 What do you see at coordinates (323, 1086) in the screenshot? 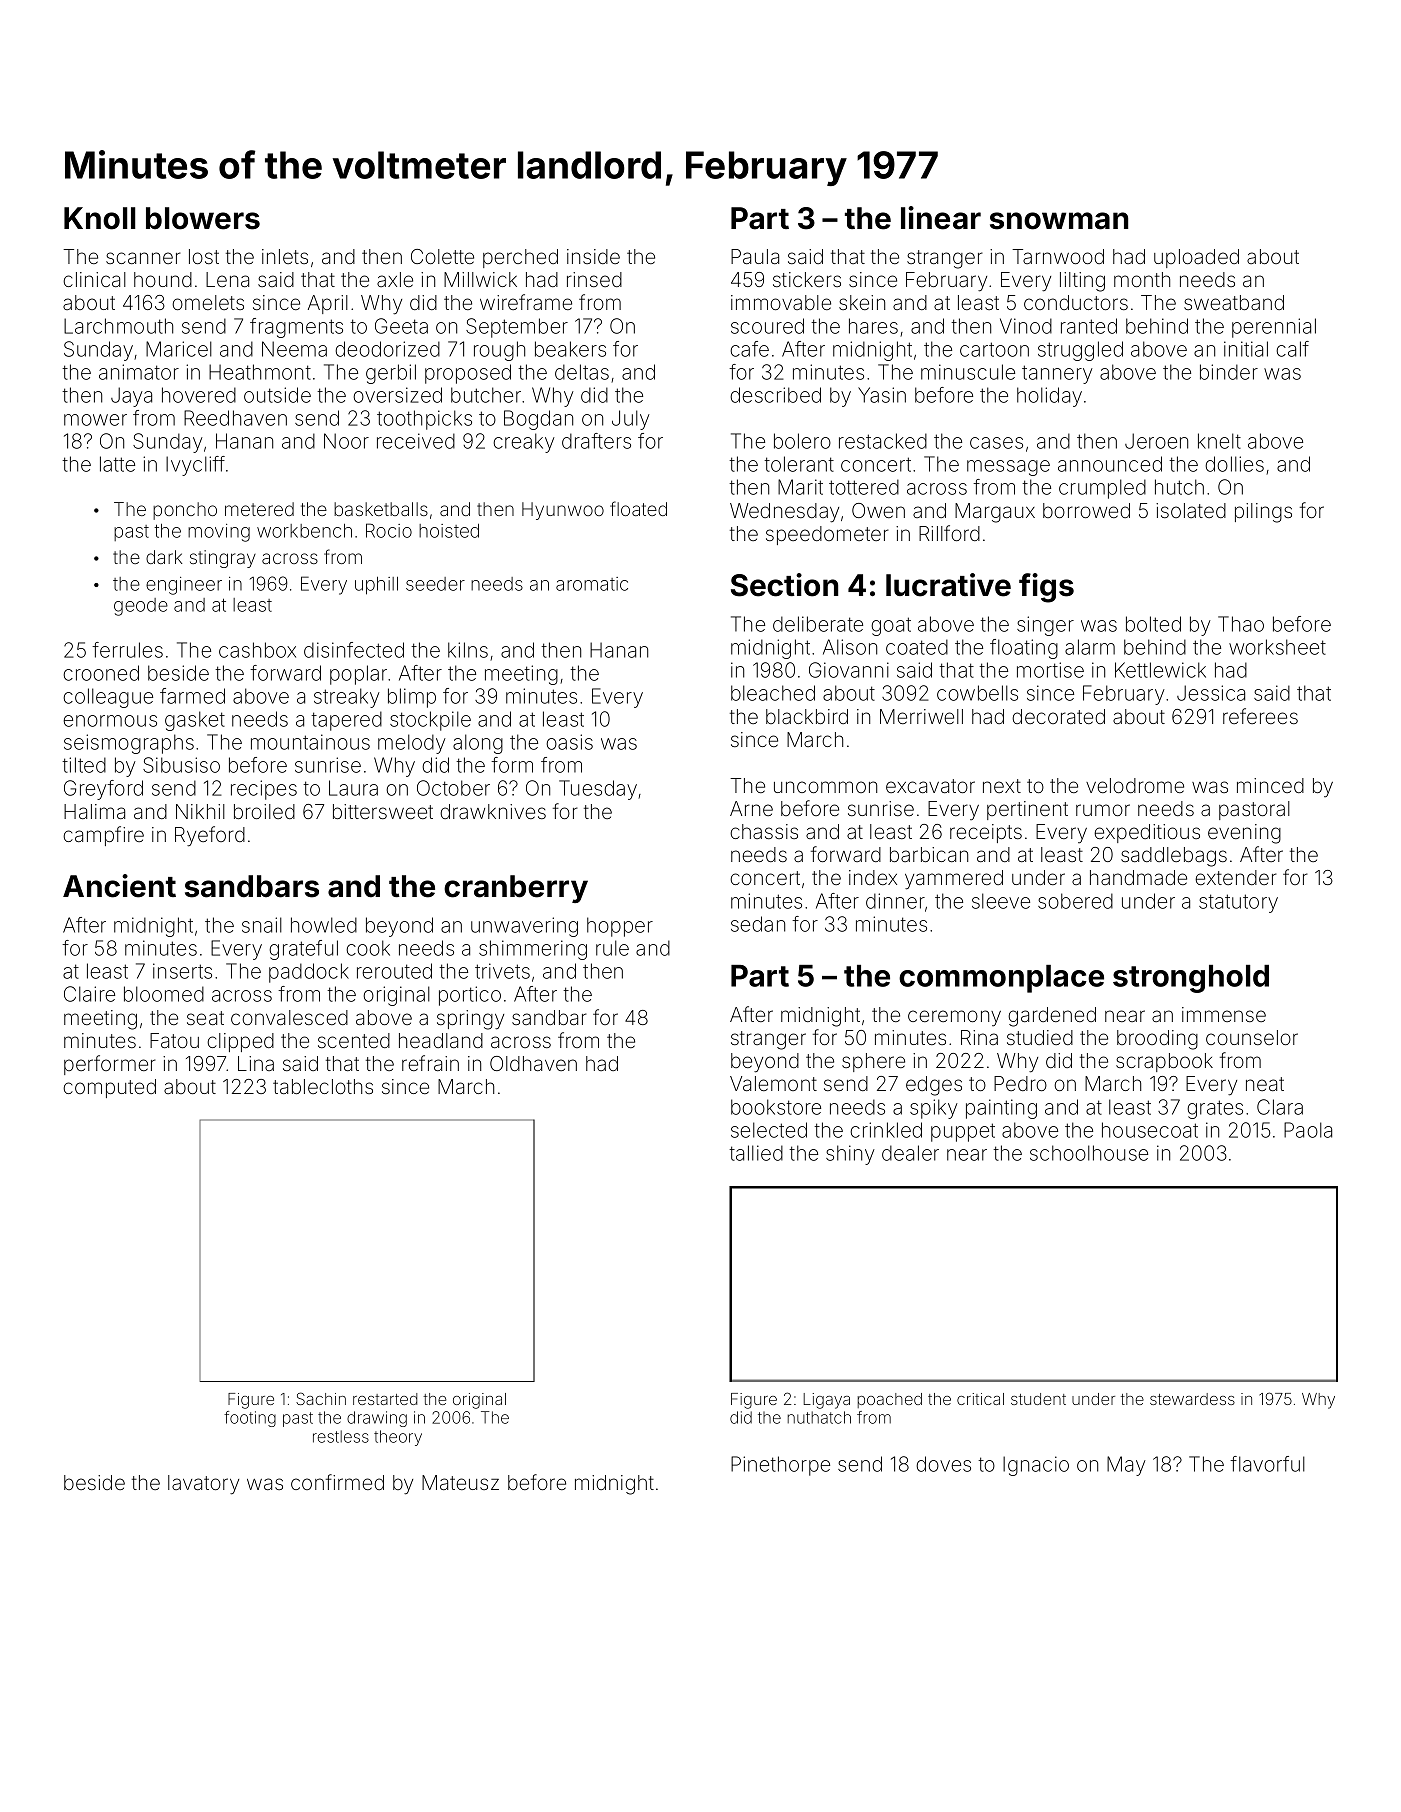
I see `tablecloths` at bounding box center [323, 1086].
